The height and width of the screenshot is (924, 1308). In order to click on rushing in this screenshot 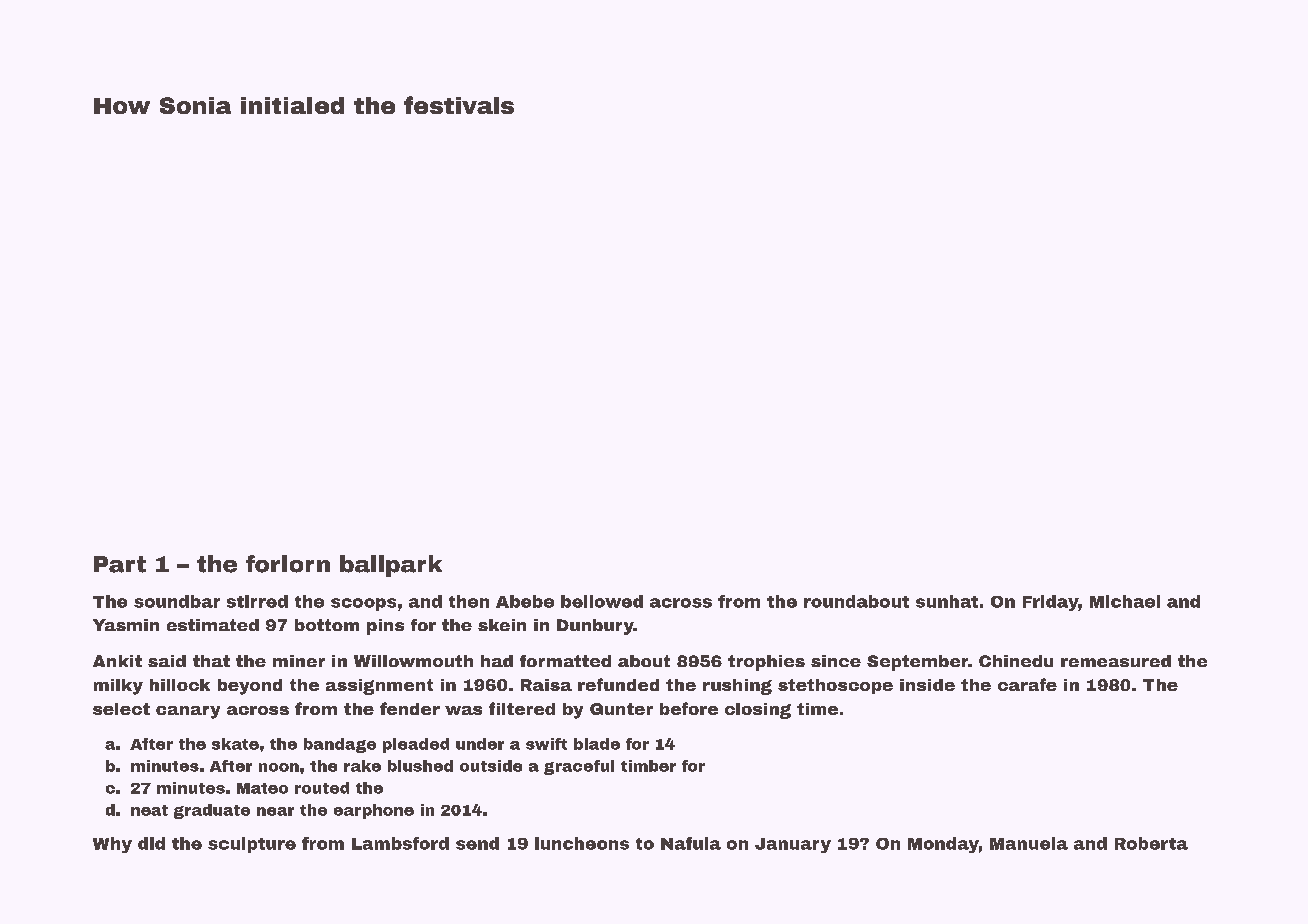, I will do `click(737, 687)`.
